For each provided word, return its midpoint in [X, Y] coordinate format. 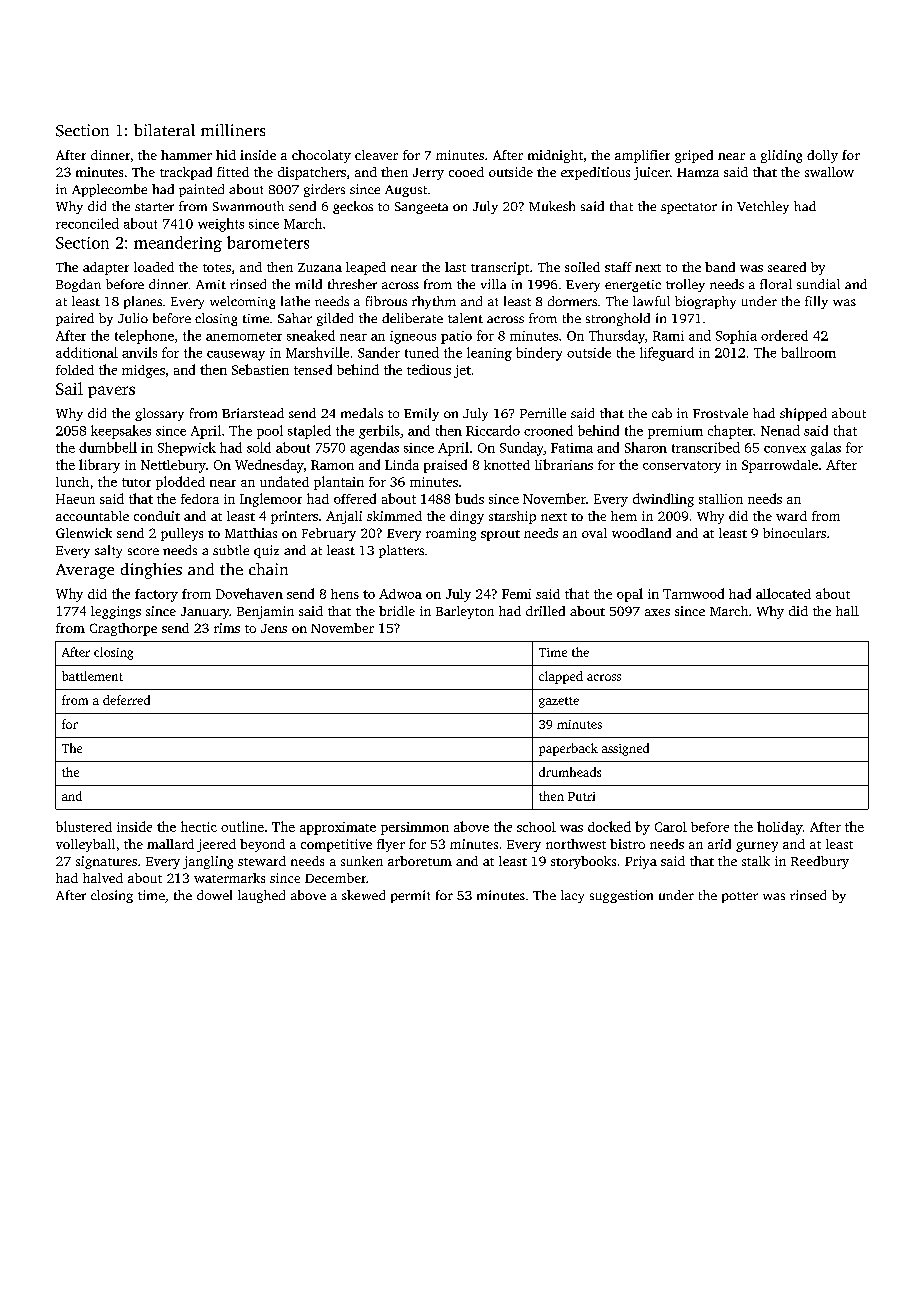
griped [694, 156]
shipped [803, 414]
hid [226, 155]
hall [847, 611]
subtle [231, 550]
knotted [507, 465]
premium [675, 432]
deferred [126, 700]
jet [462, 371]
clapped [561, 677]
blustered [84, 826]
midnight [555, 156]
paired [75, 319]
